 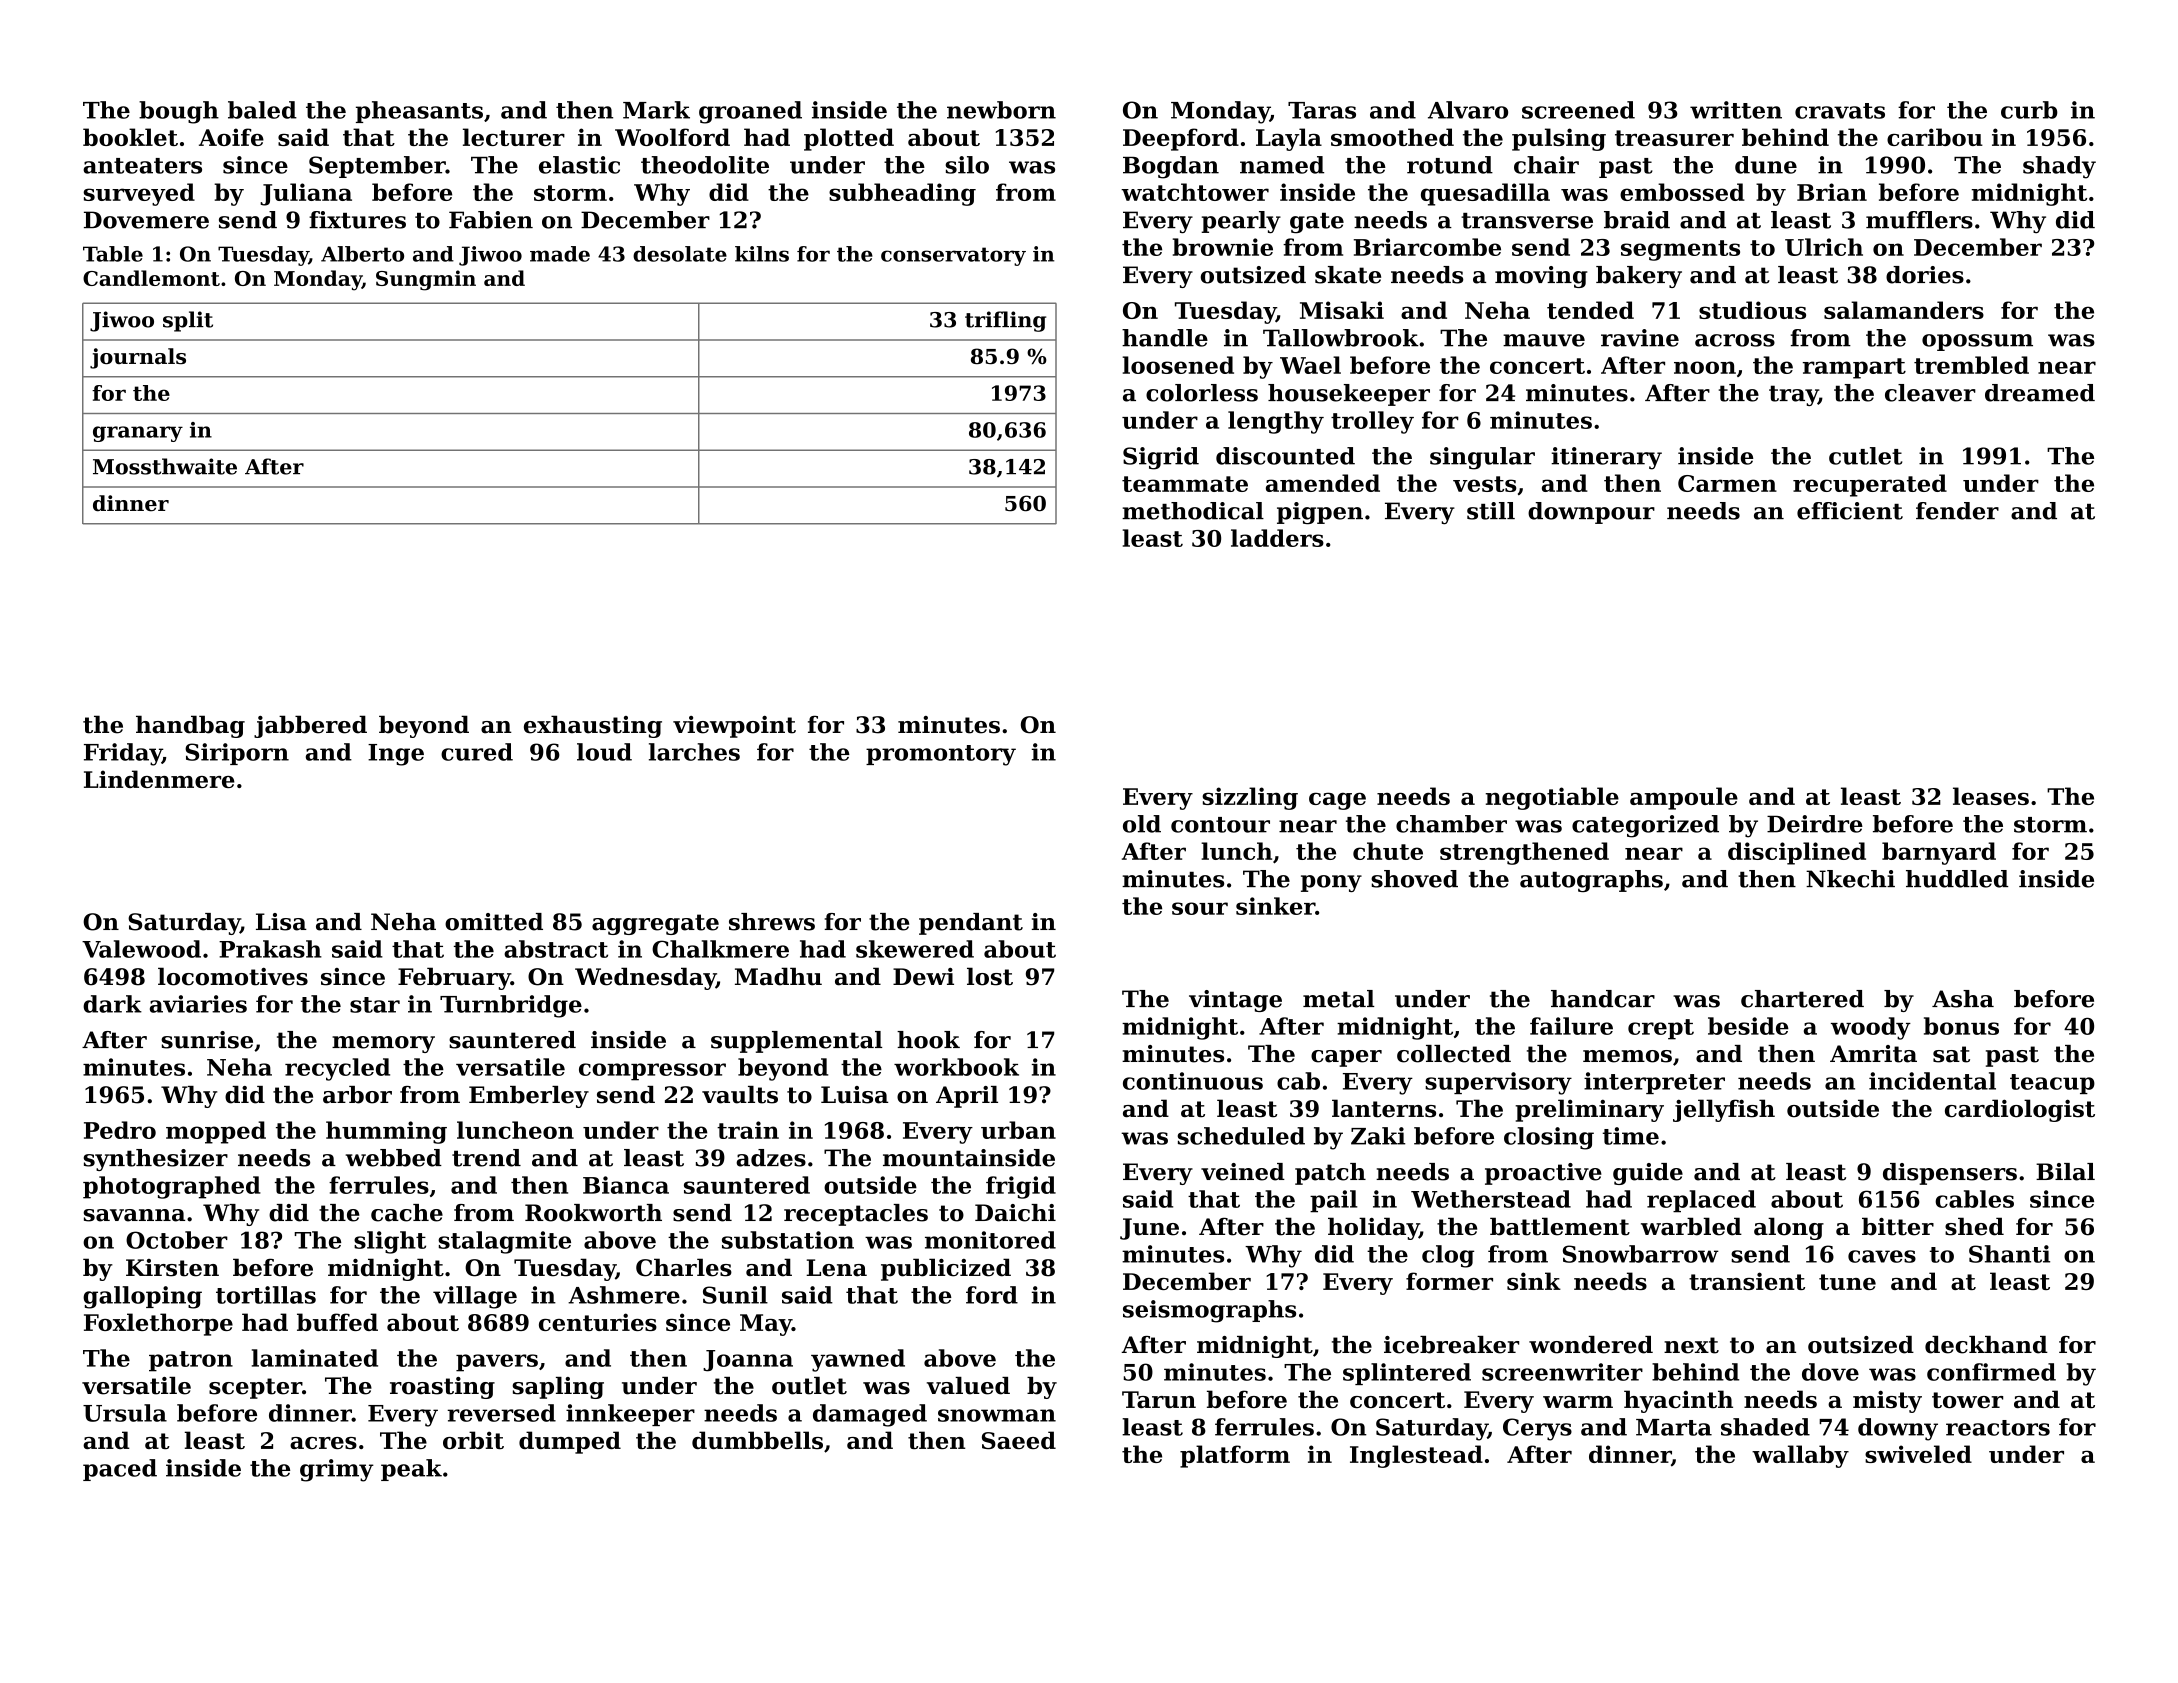 I want to click on moving, so click(x=1541, y=277).
